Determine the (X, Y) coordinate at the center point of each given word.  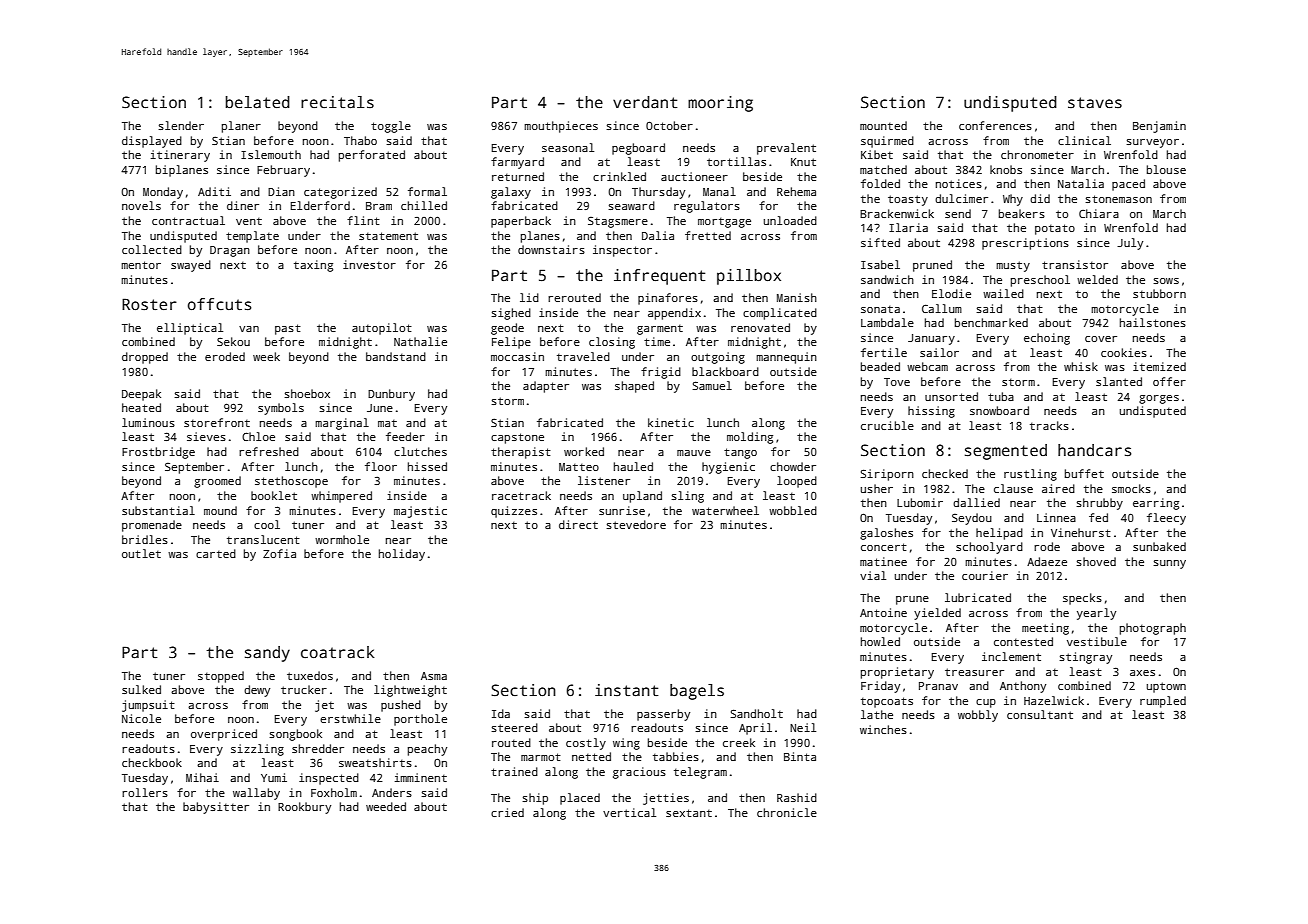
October (669, 125)
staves (1095, 103)
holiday (402, 555)
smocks (1131, 488)
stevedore (636, 524)
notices (959, 183)
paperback (521, 222)
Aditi (214, 191)
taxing (313, 266)
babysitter (216, 808)
